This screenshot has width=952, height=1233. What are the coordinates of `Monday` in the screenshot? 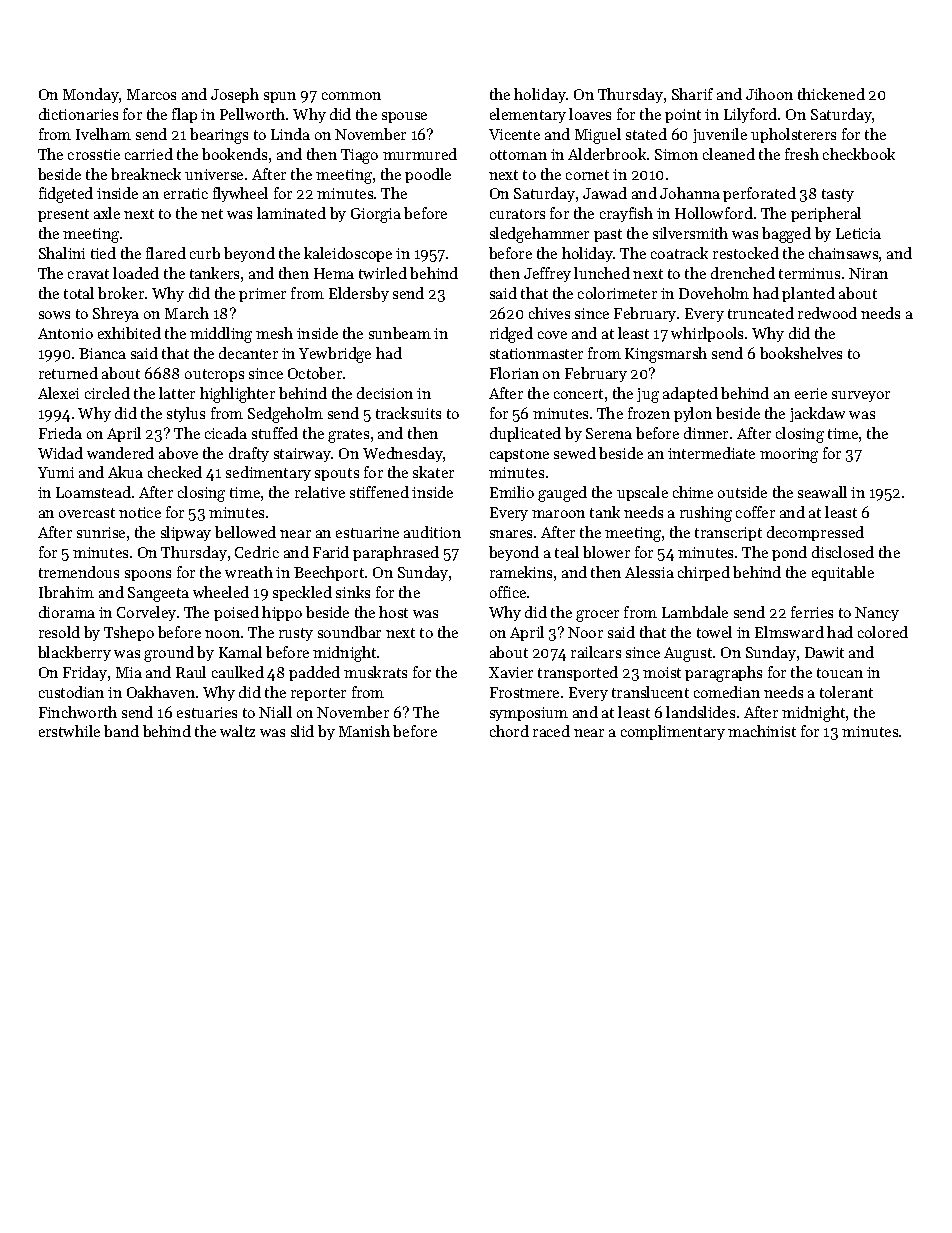 It's located at (91, 95).
